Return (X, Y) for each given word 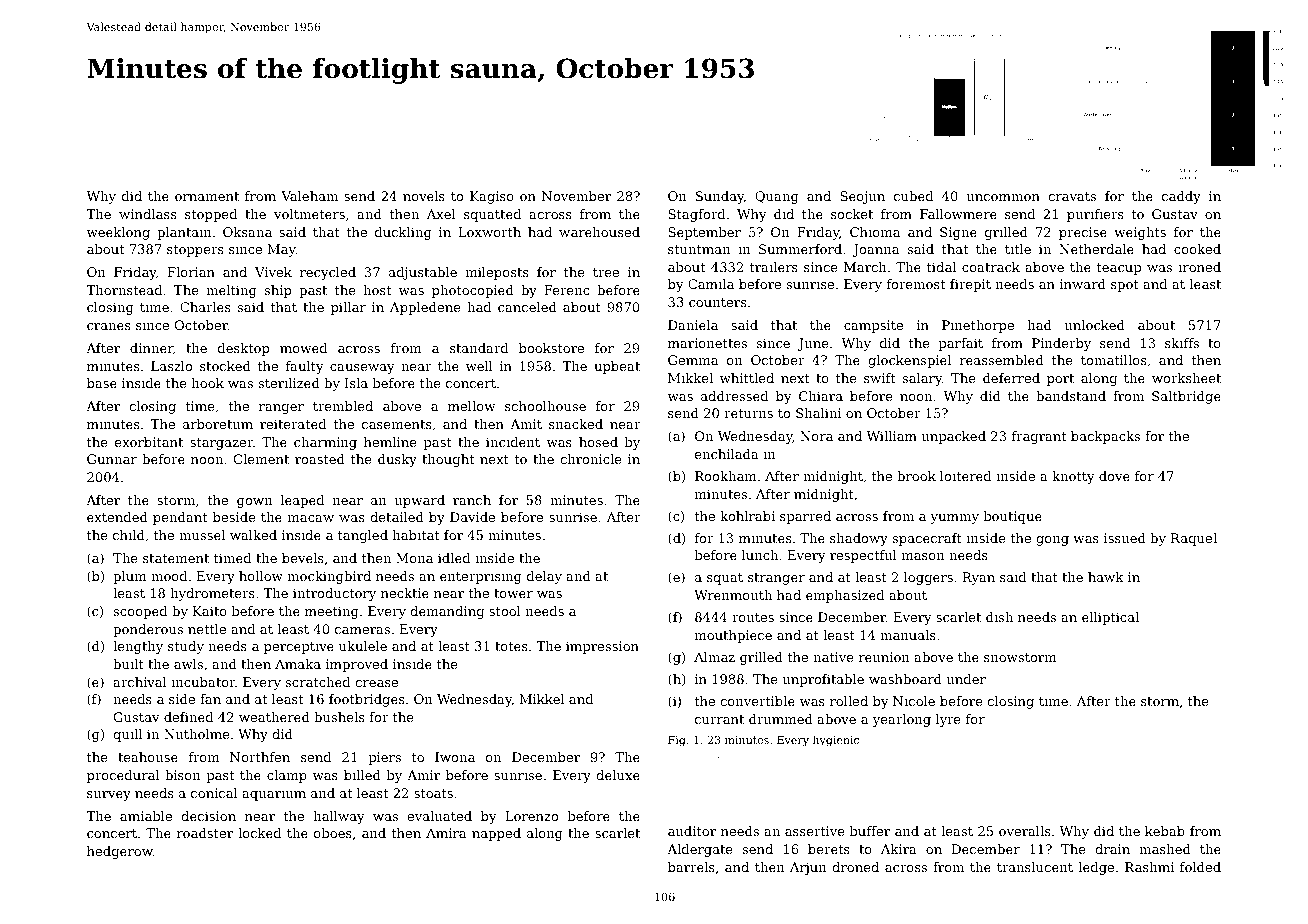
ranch (472, 500)
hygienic (836, 741)
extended (117, 517)
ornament (207, 196)
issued (1125, 538)
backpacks (1105, 437)
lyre (948, 720)
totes (511, 646)
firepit (970, 285)
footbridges (366, 700)
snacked (576, 424)
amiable (146, 816)
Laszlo (171, 366)
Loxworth (489, 232)
